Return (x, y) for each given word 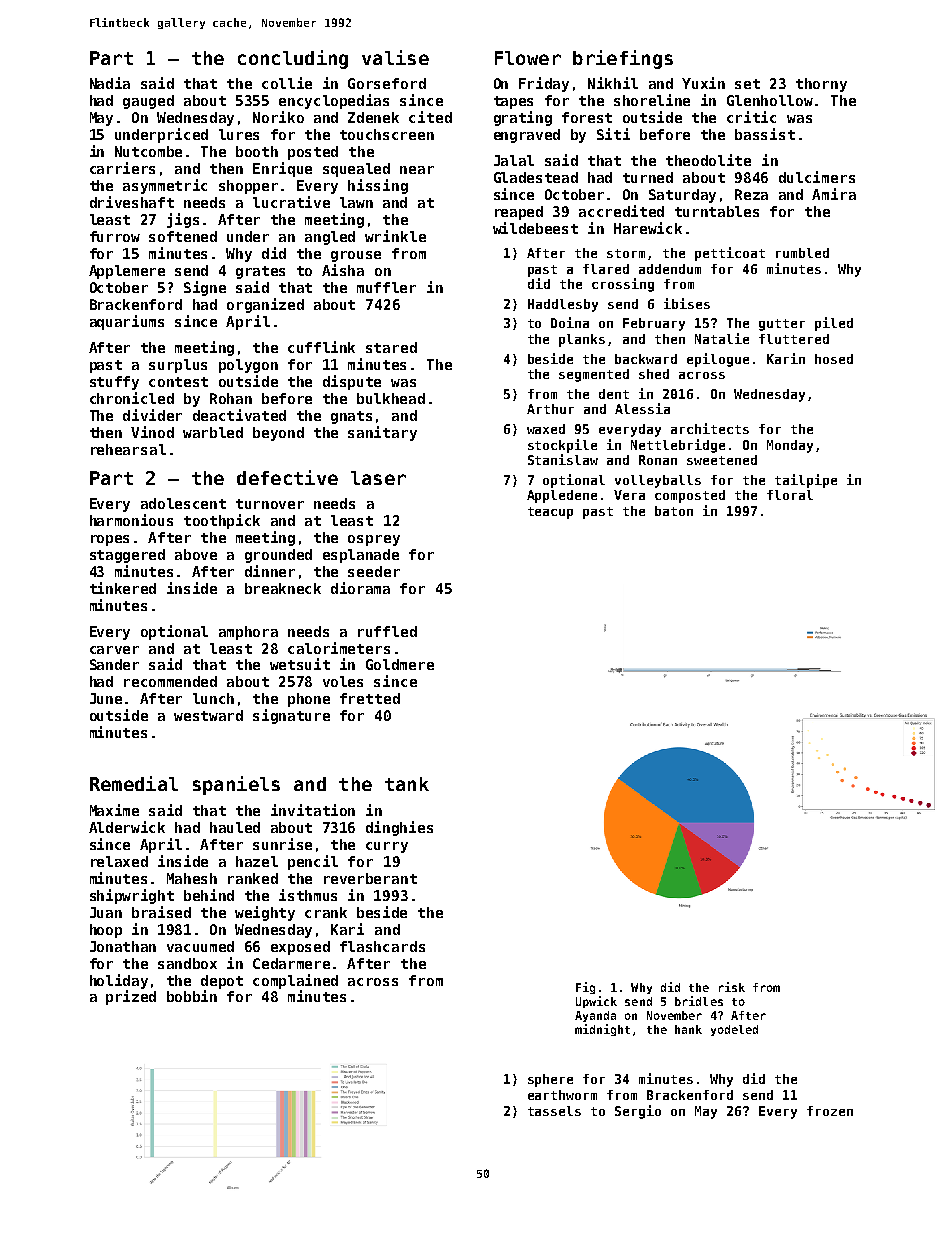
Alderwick (127, 827)
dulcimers (817, 177)
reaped (519, 213)
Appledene (562, 496)
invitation (313, 810)
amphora (248, 633)
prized (131, 997)
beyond (278, 434)
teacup (550, 513)
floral (790, 495)
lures (239, 134)
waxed (546, 429)
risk (732, 987)
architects (710, 428)
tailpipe (806, 481)
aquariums (127, 322)
